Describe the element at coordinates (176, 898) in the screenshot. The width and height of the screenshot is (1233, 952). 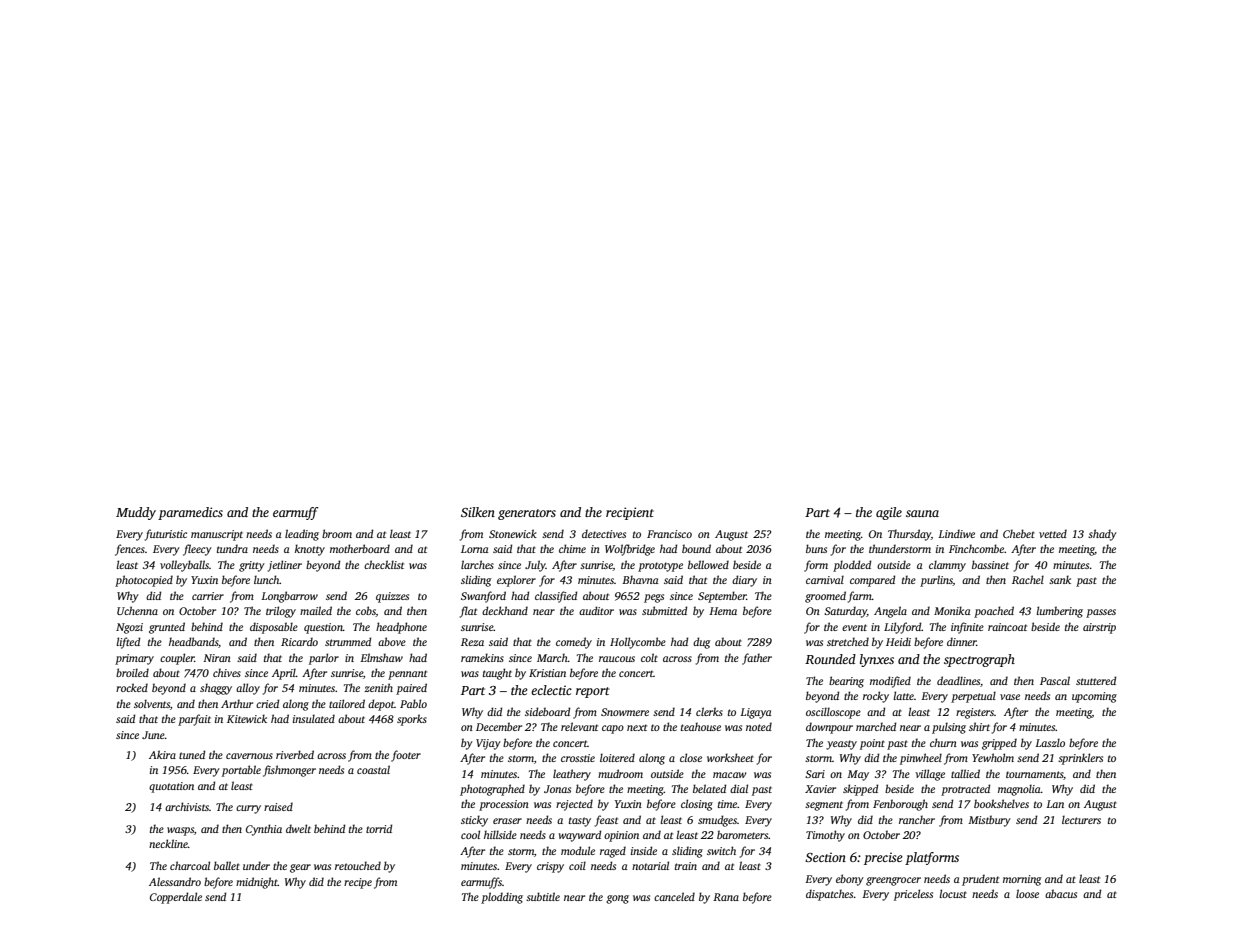
I see `Copperdale` at that location.
